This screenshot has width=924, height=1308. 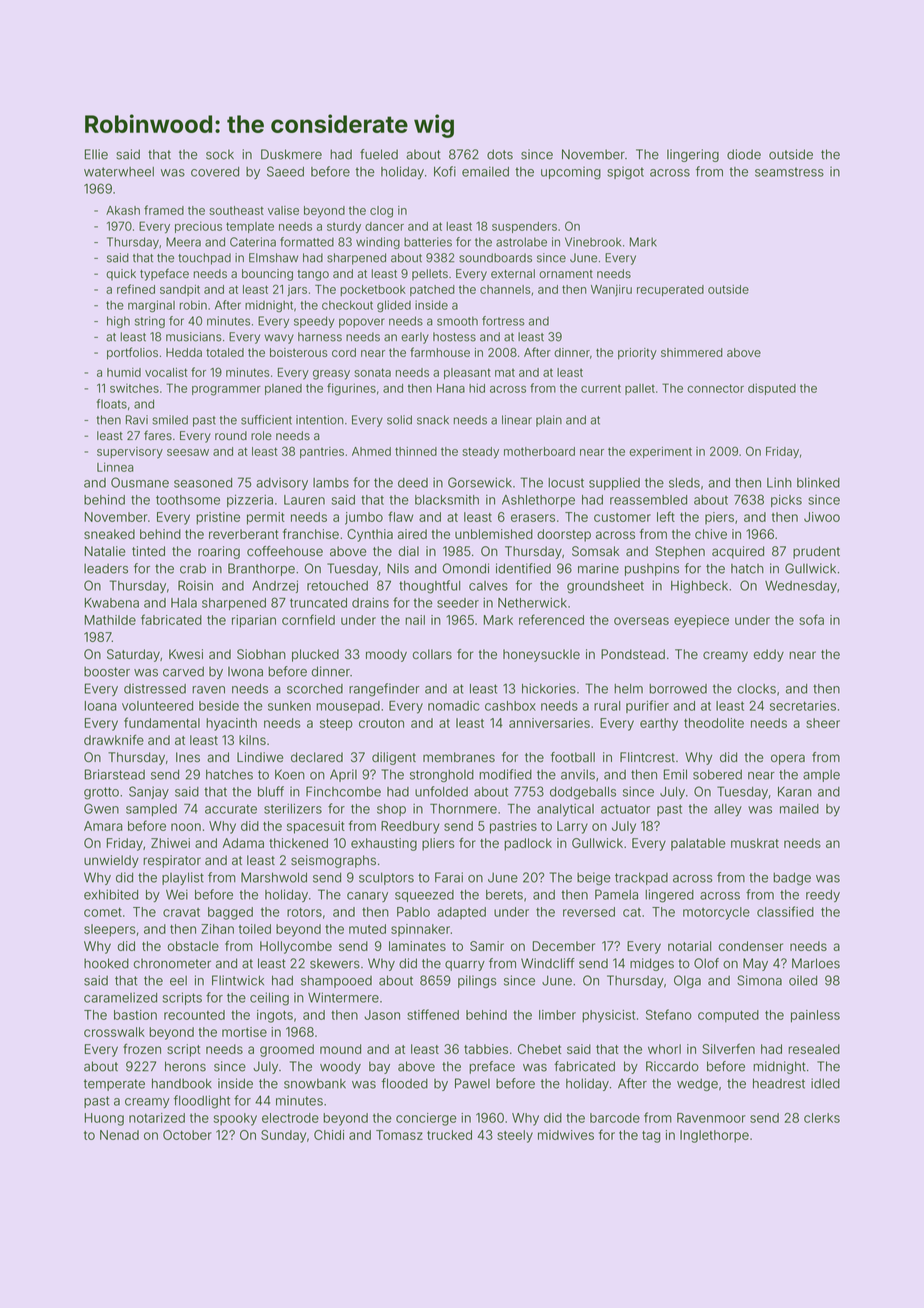 What do you see at coordinates (107, 672) in the screenshot?
I see `booster` at bounding box center [107, 672].
